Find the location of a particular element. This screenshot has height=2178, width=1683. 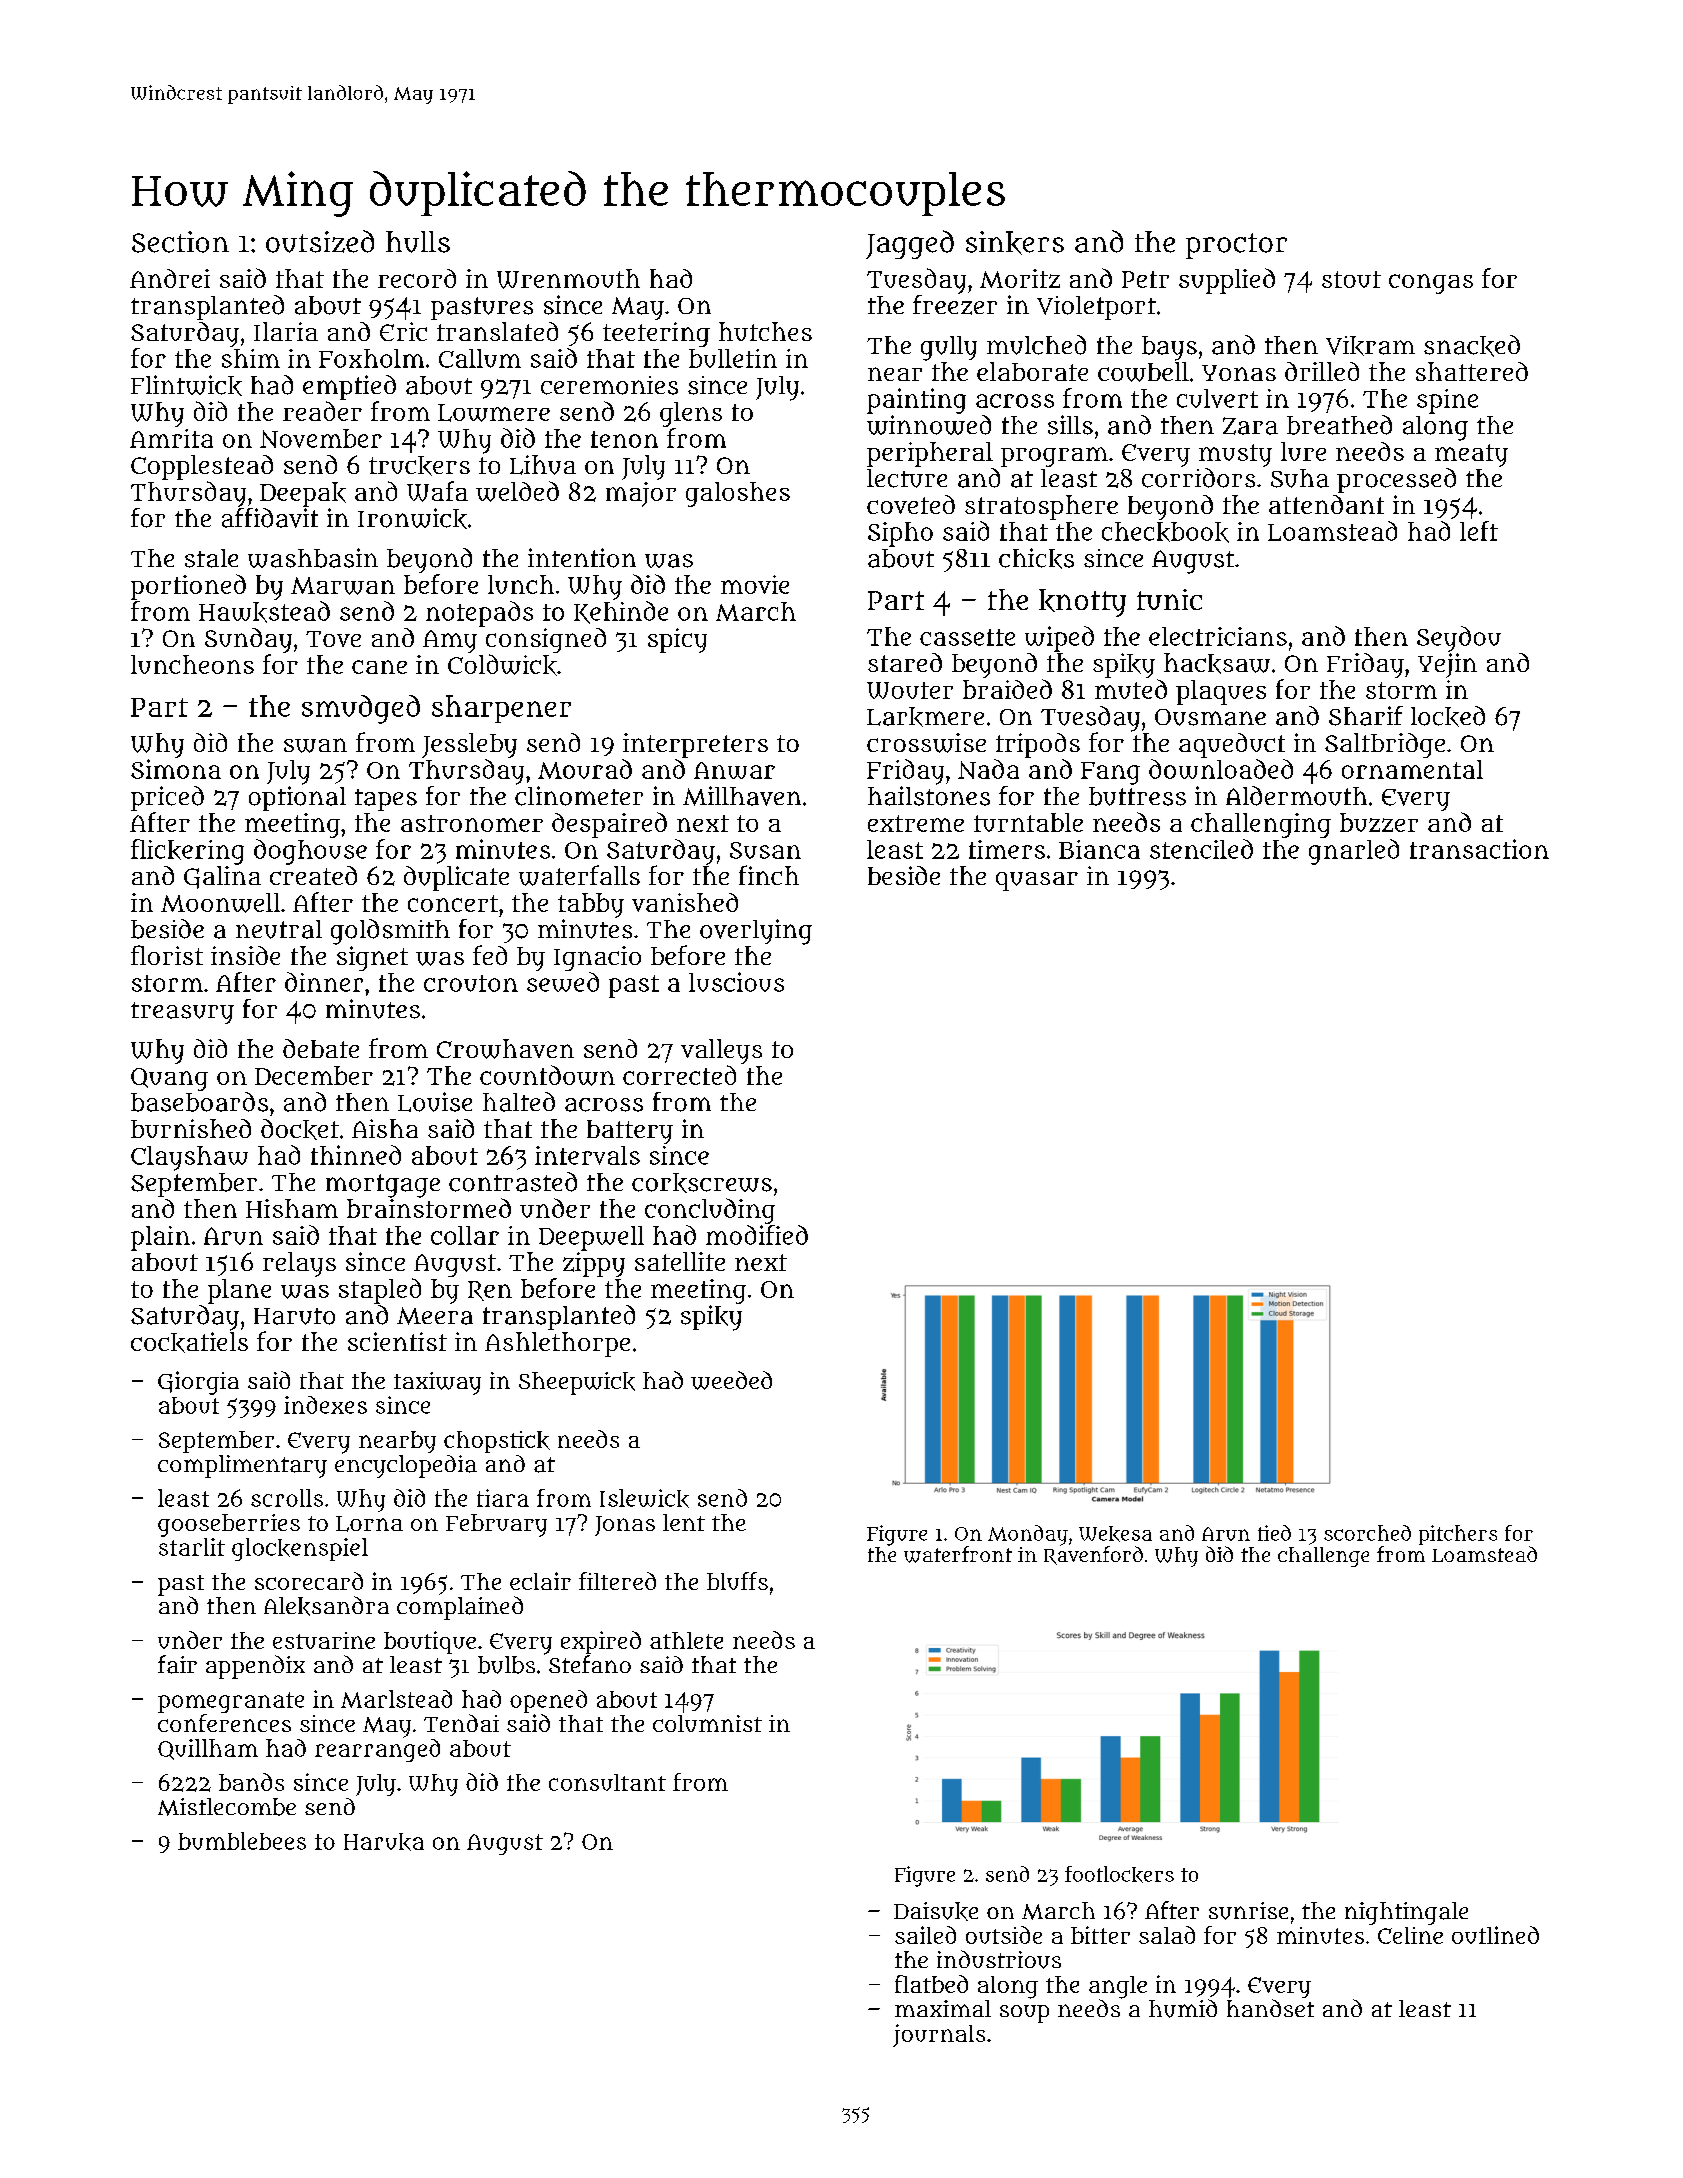

pitchers is located at coordinates (1458, 1535).
